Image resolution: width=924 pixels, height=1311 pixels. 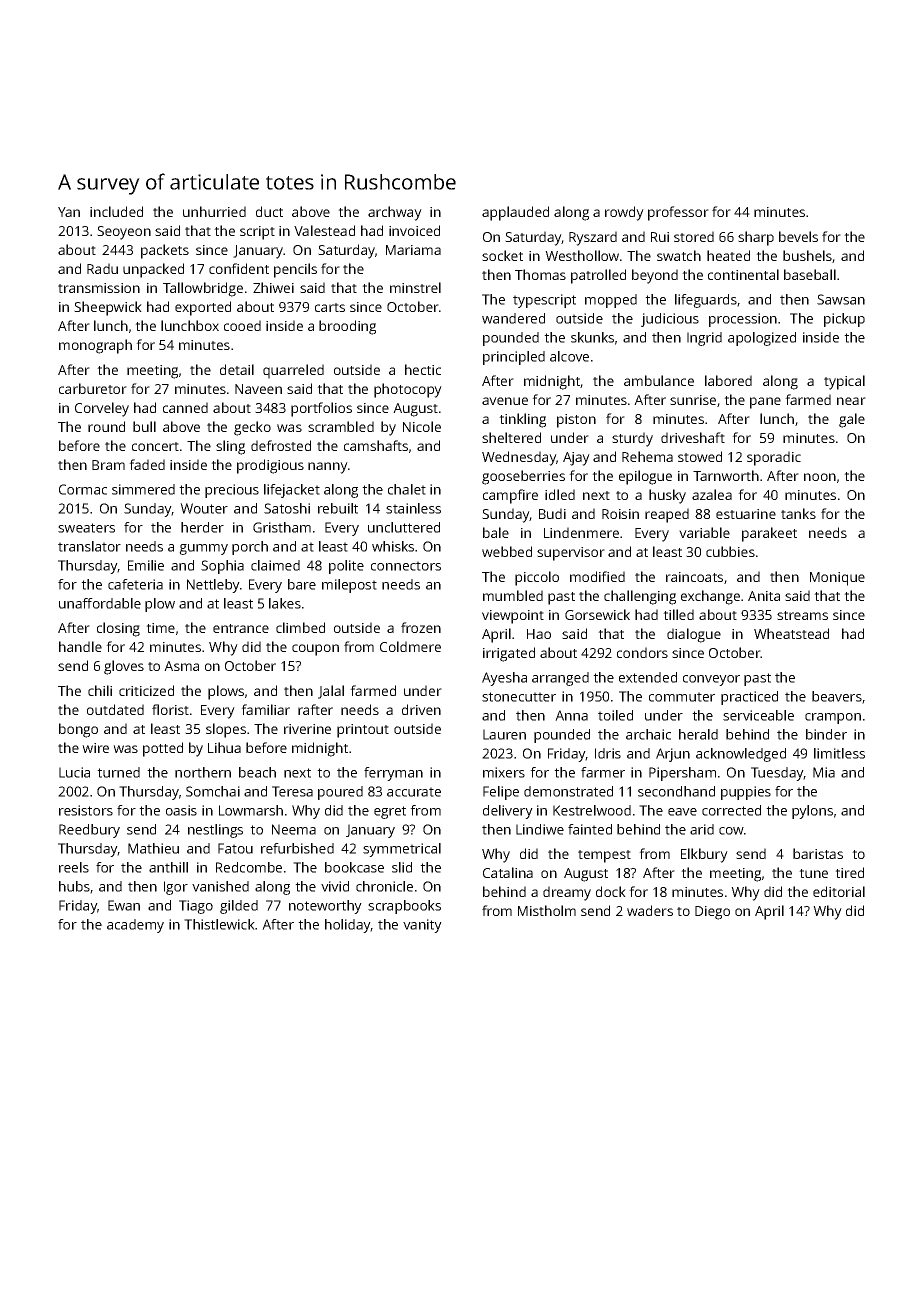 I want to click on bevels, so click(x=798, y=236).
